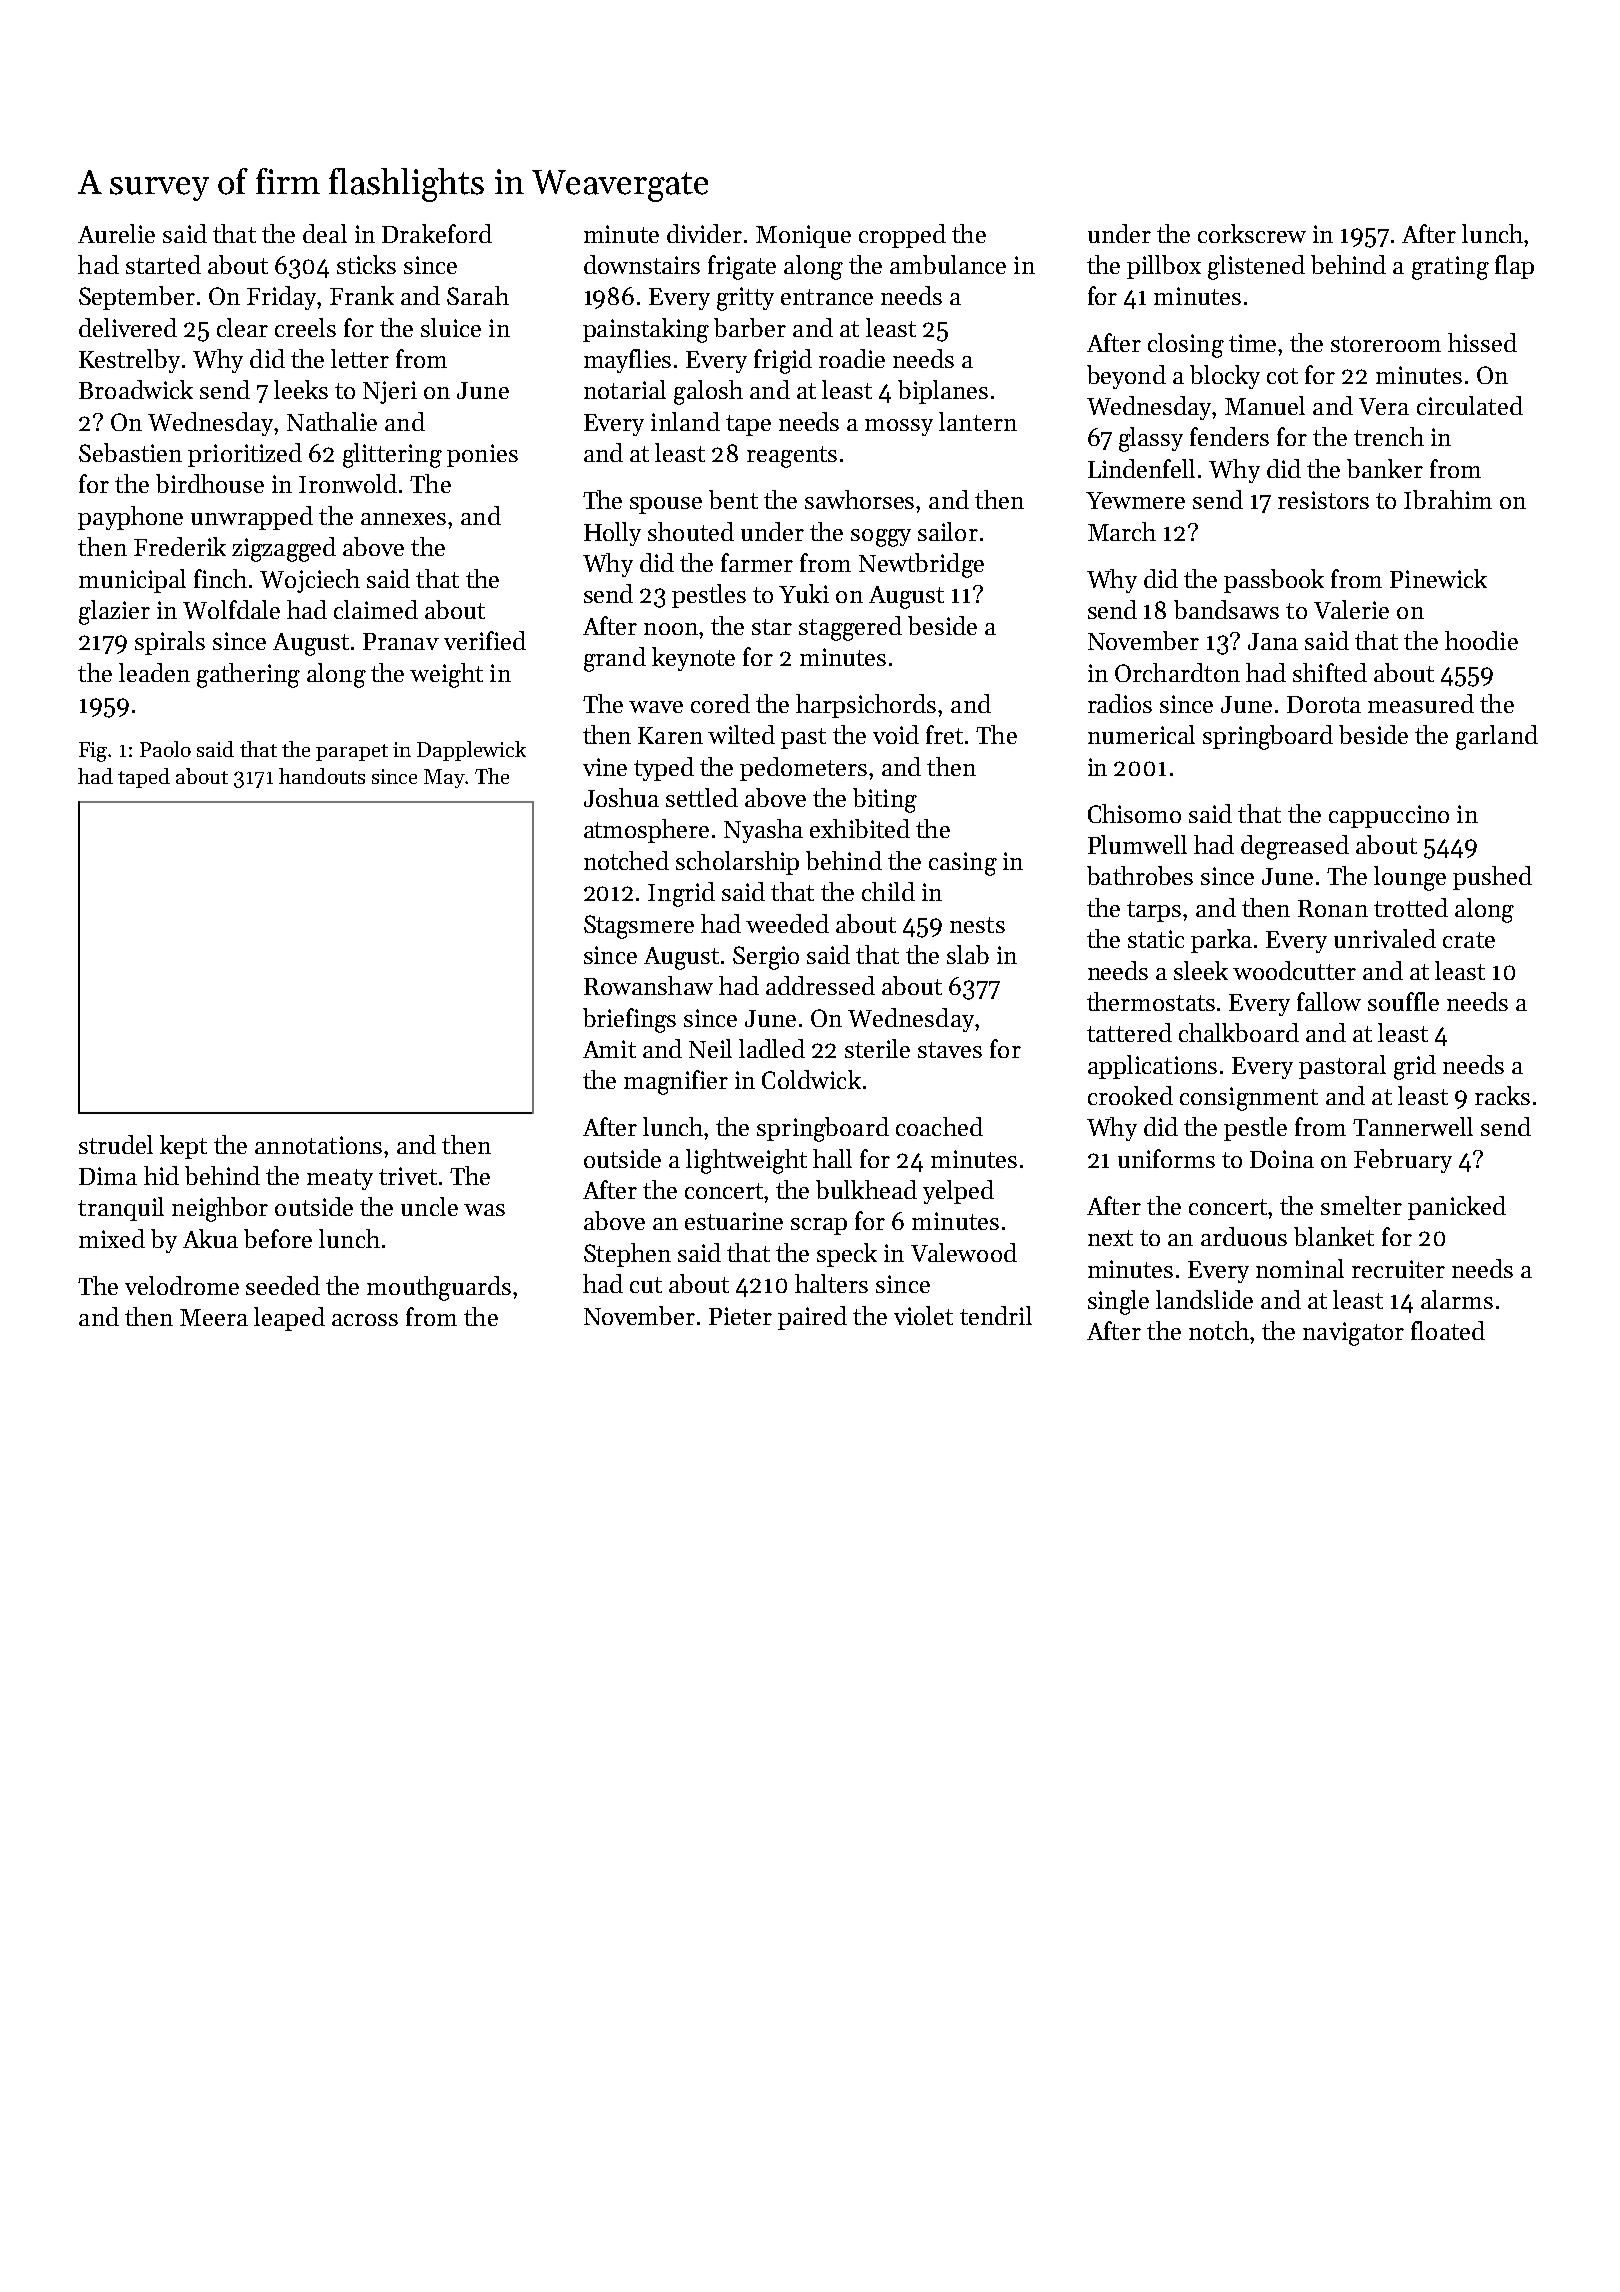 The width and height of the screenshot is (1620, 2292). Describe the element at coordinates (902, 236) in the screenshot. I see `cropped` at that location.
